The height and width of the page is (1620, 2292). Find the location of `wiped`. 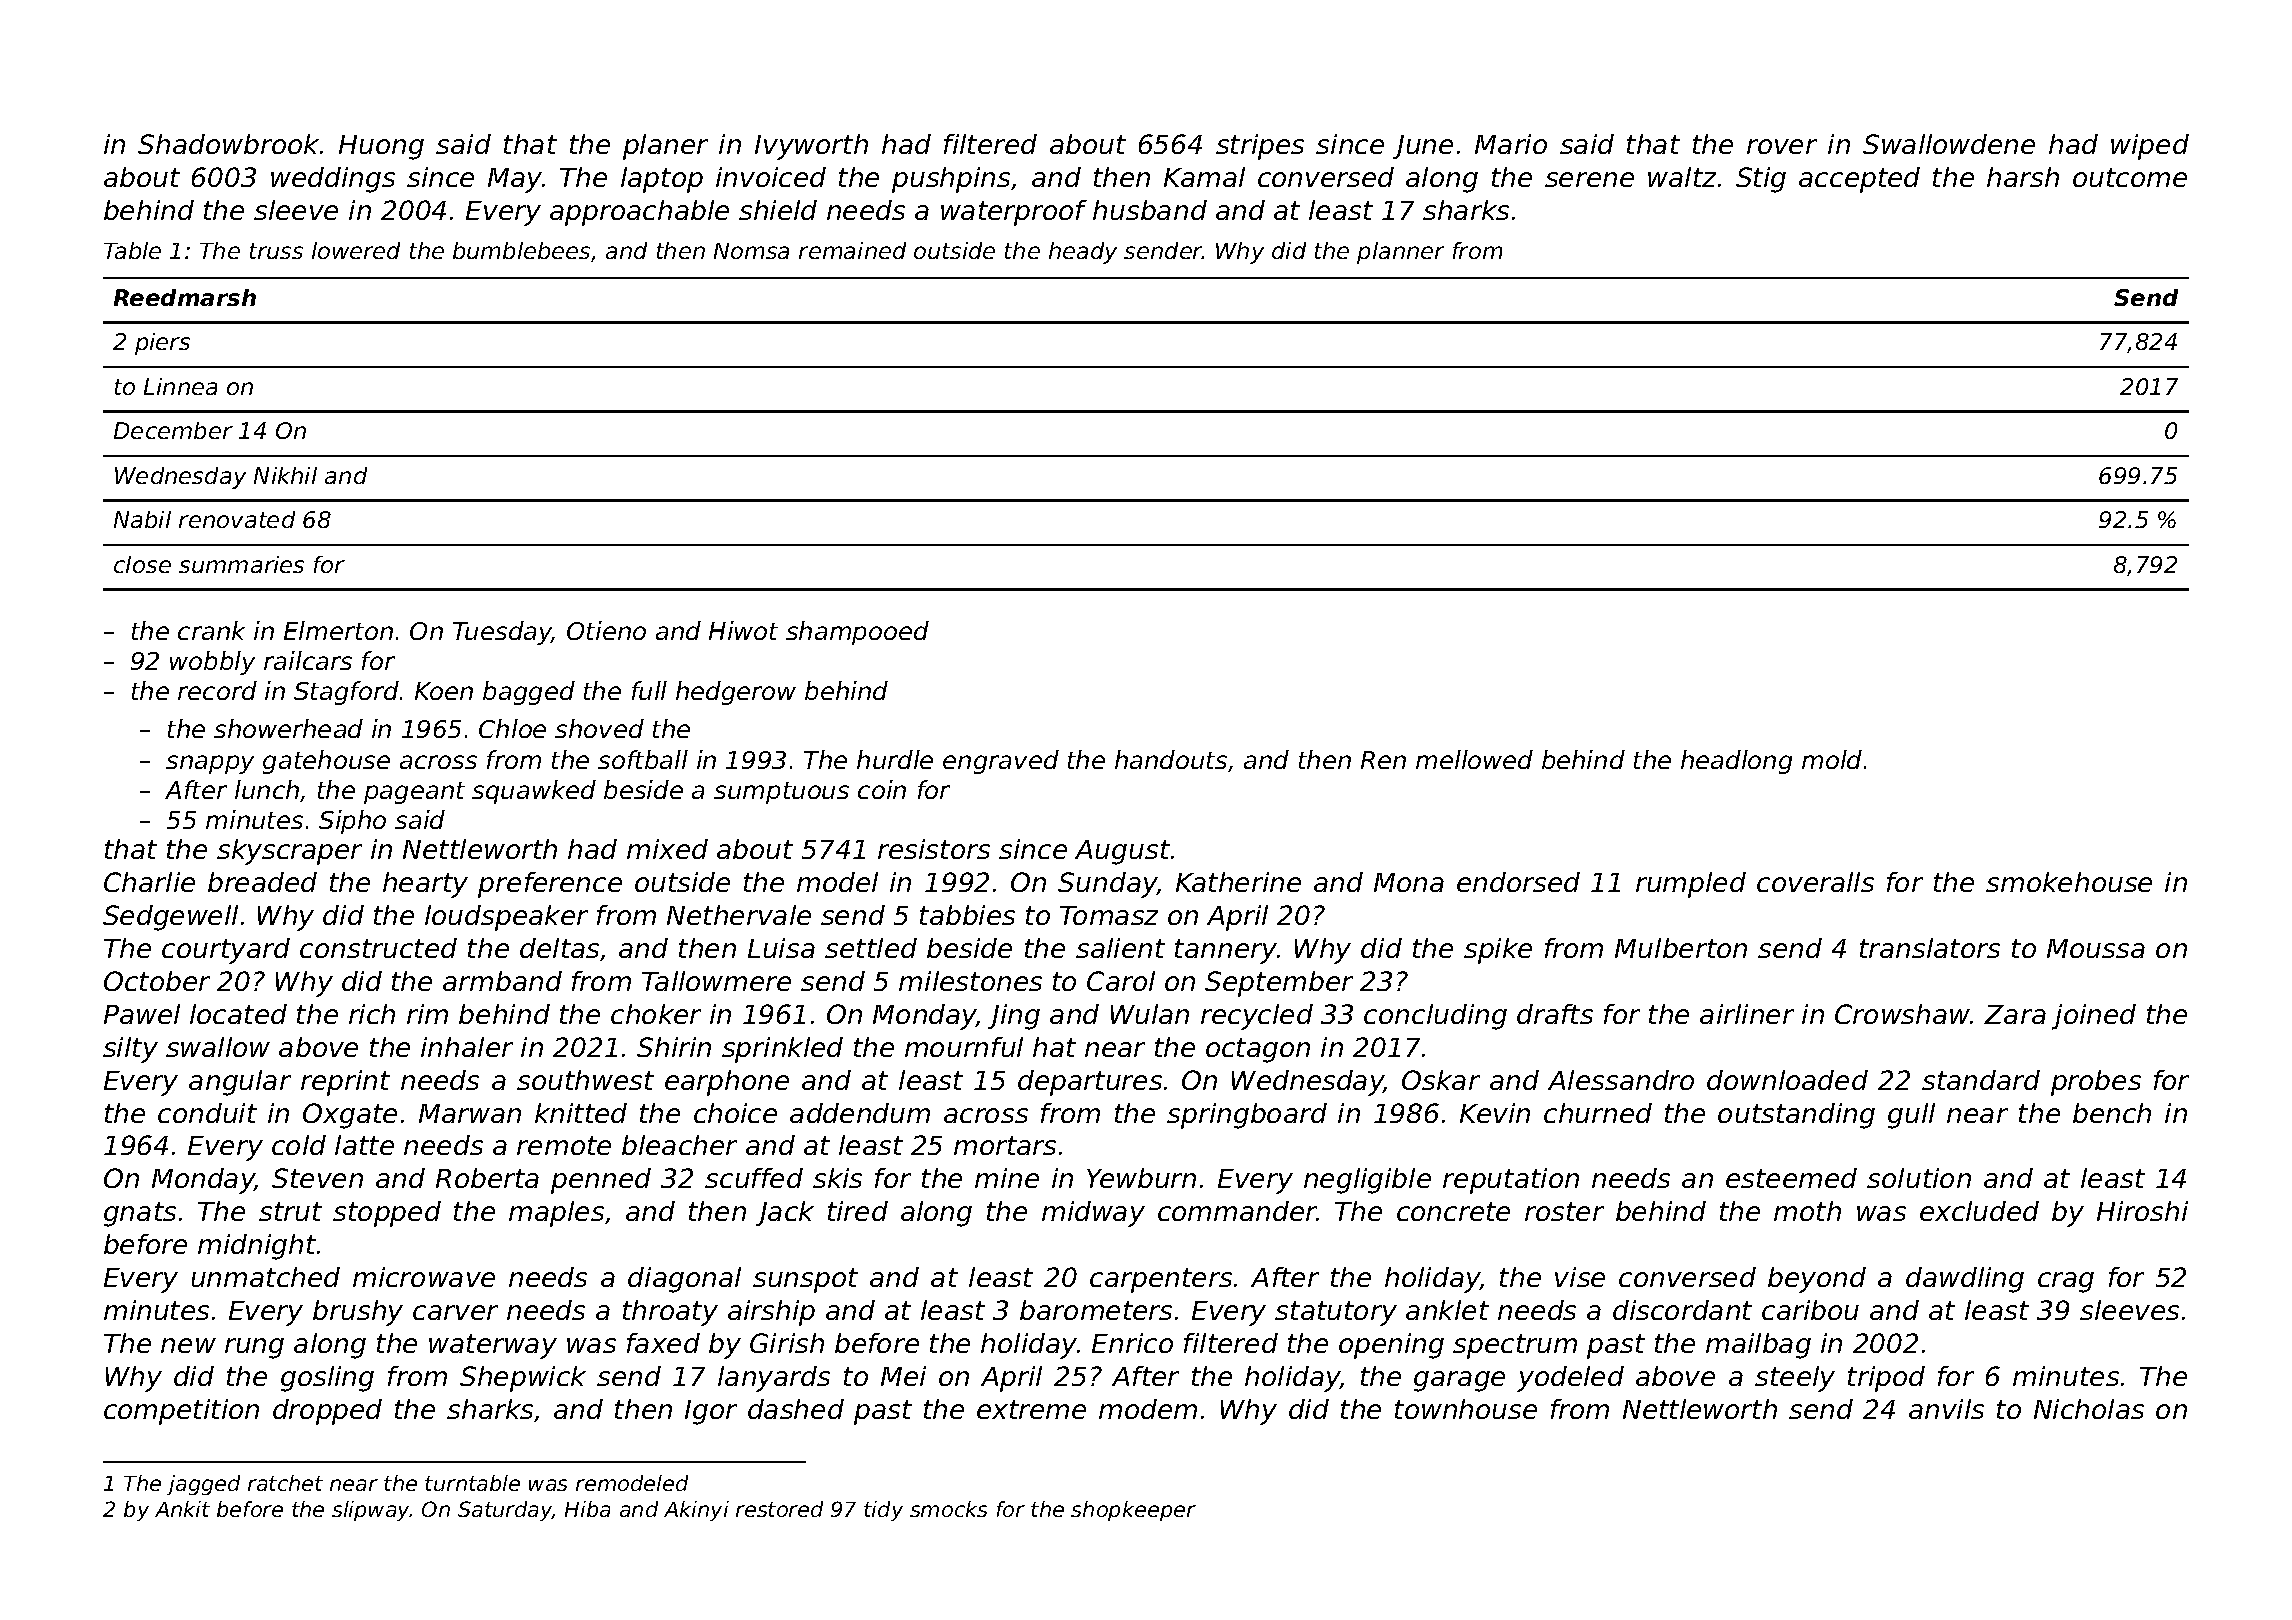

wiped is located at coordinates (2150, 147).
